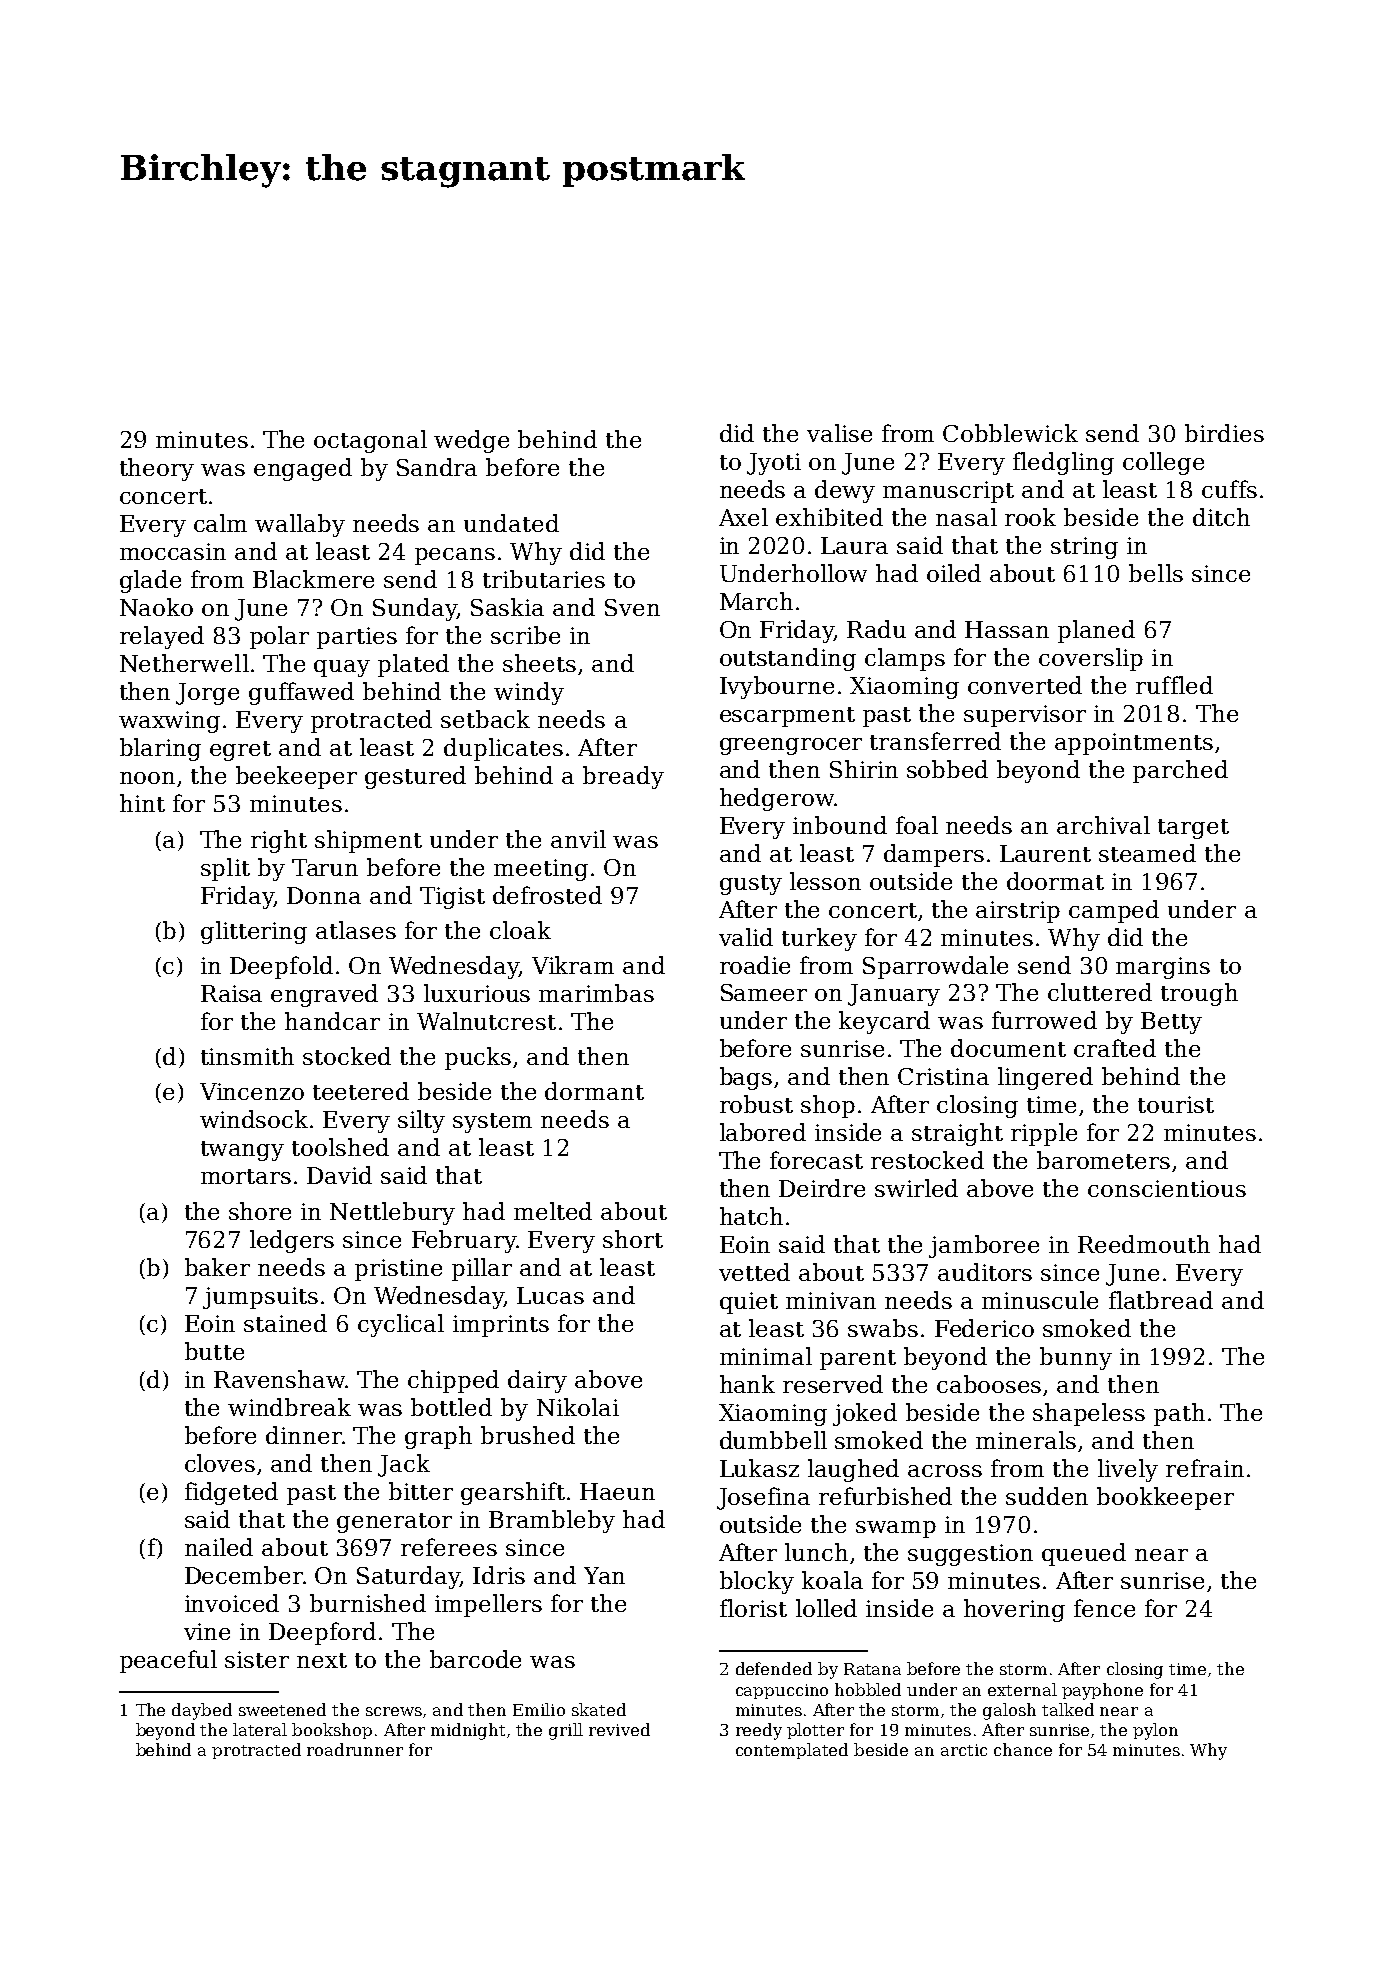 The width and height of the page is (1386, 1969). What do you see at coordinates (1044, 1134) in the page?
I see `ripple` at bounding box center [1044, 1134].
